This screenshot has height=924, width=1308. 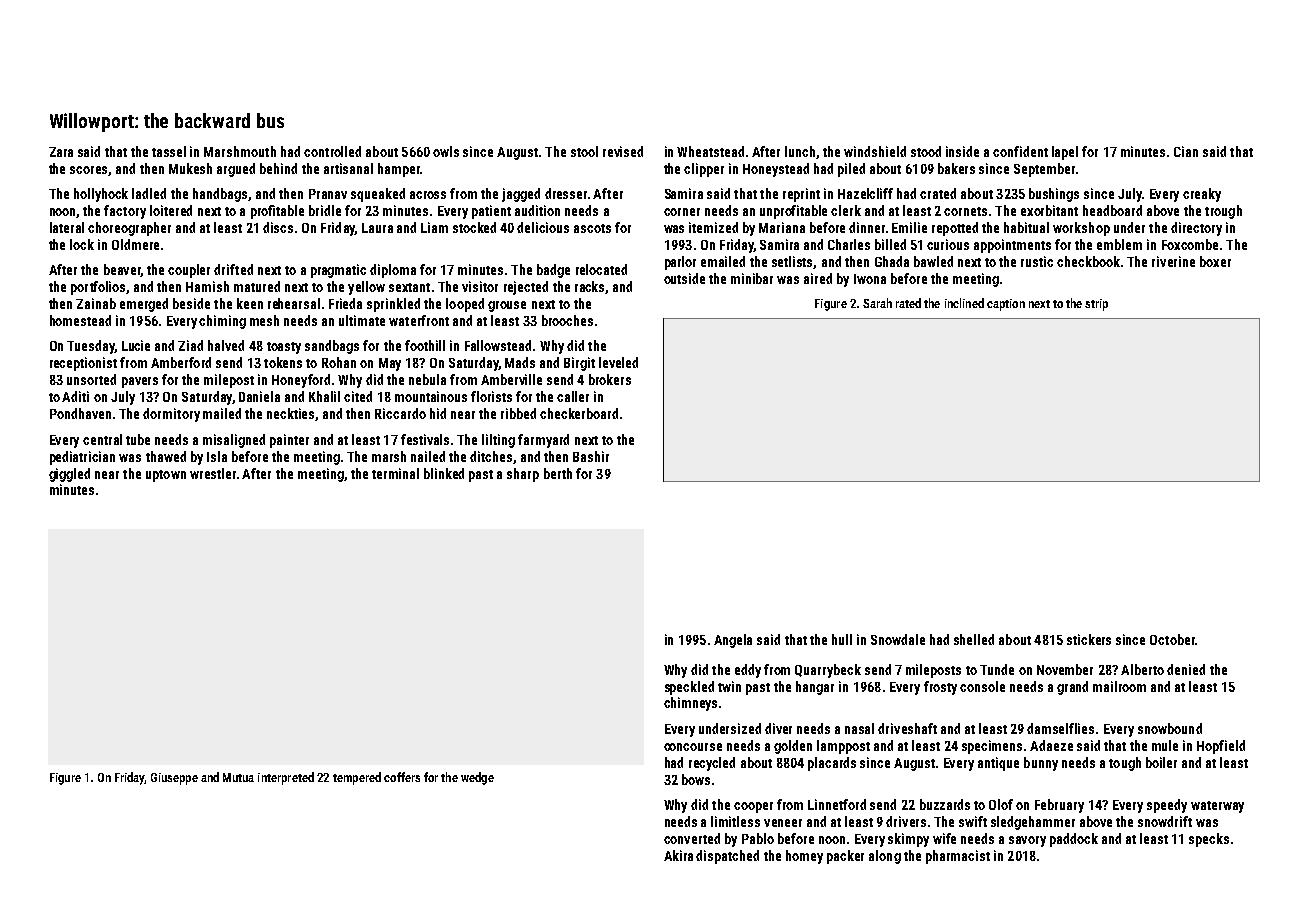 What do you see at coordinates (1089, 639) in the screenshot?
I see `stickers` at bounding box center [1089, 639].
